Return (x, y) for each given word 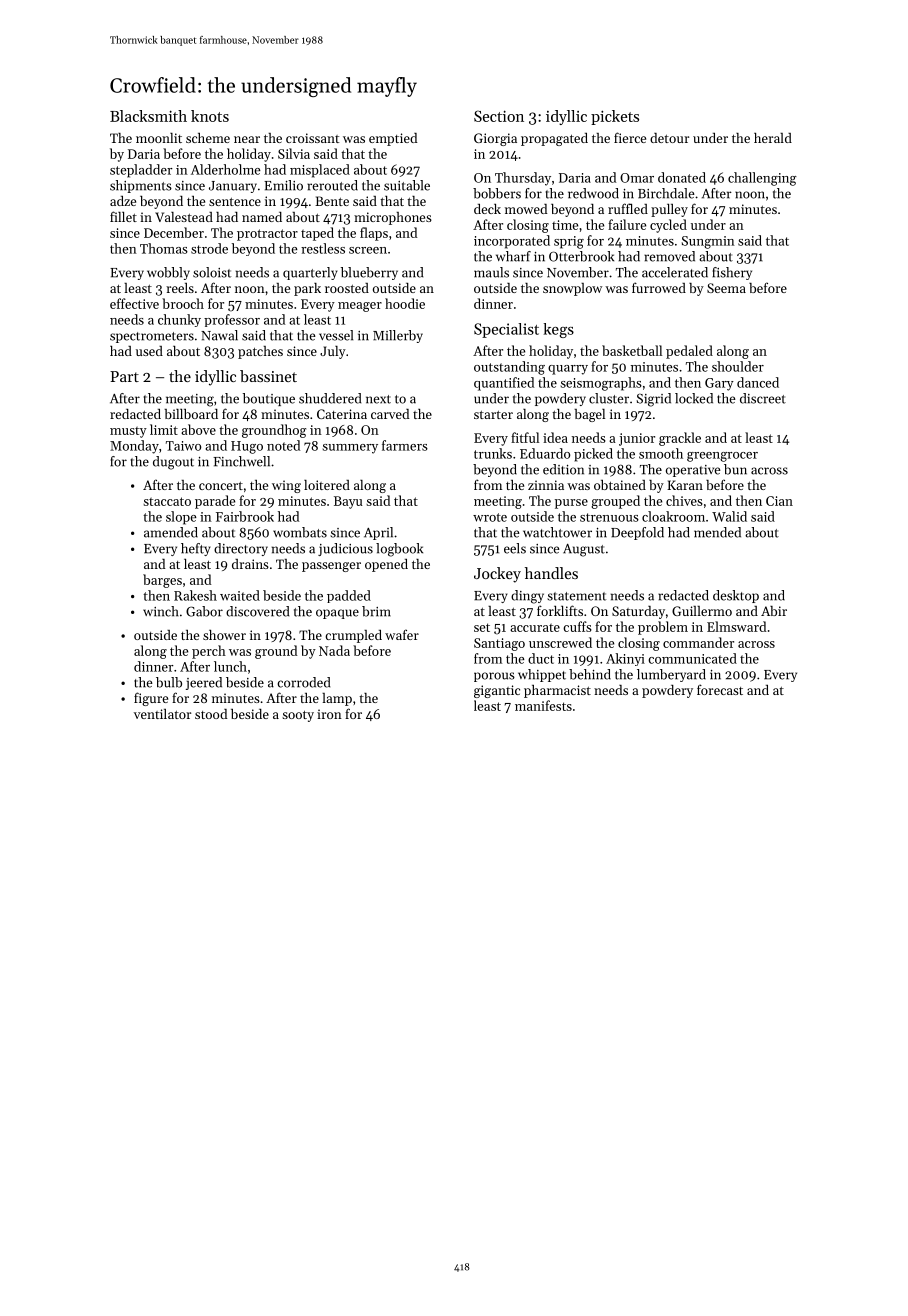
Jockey (497, 575)
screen (368, 250)
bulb (169, 682)
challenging (762, 179)
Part (124, 376)
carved (390, 414)
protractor (267, 235)
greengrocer (722, 457)
